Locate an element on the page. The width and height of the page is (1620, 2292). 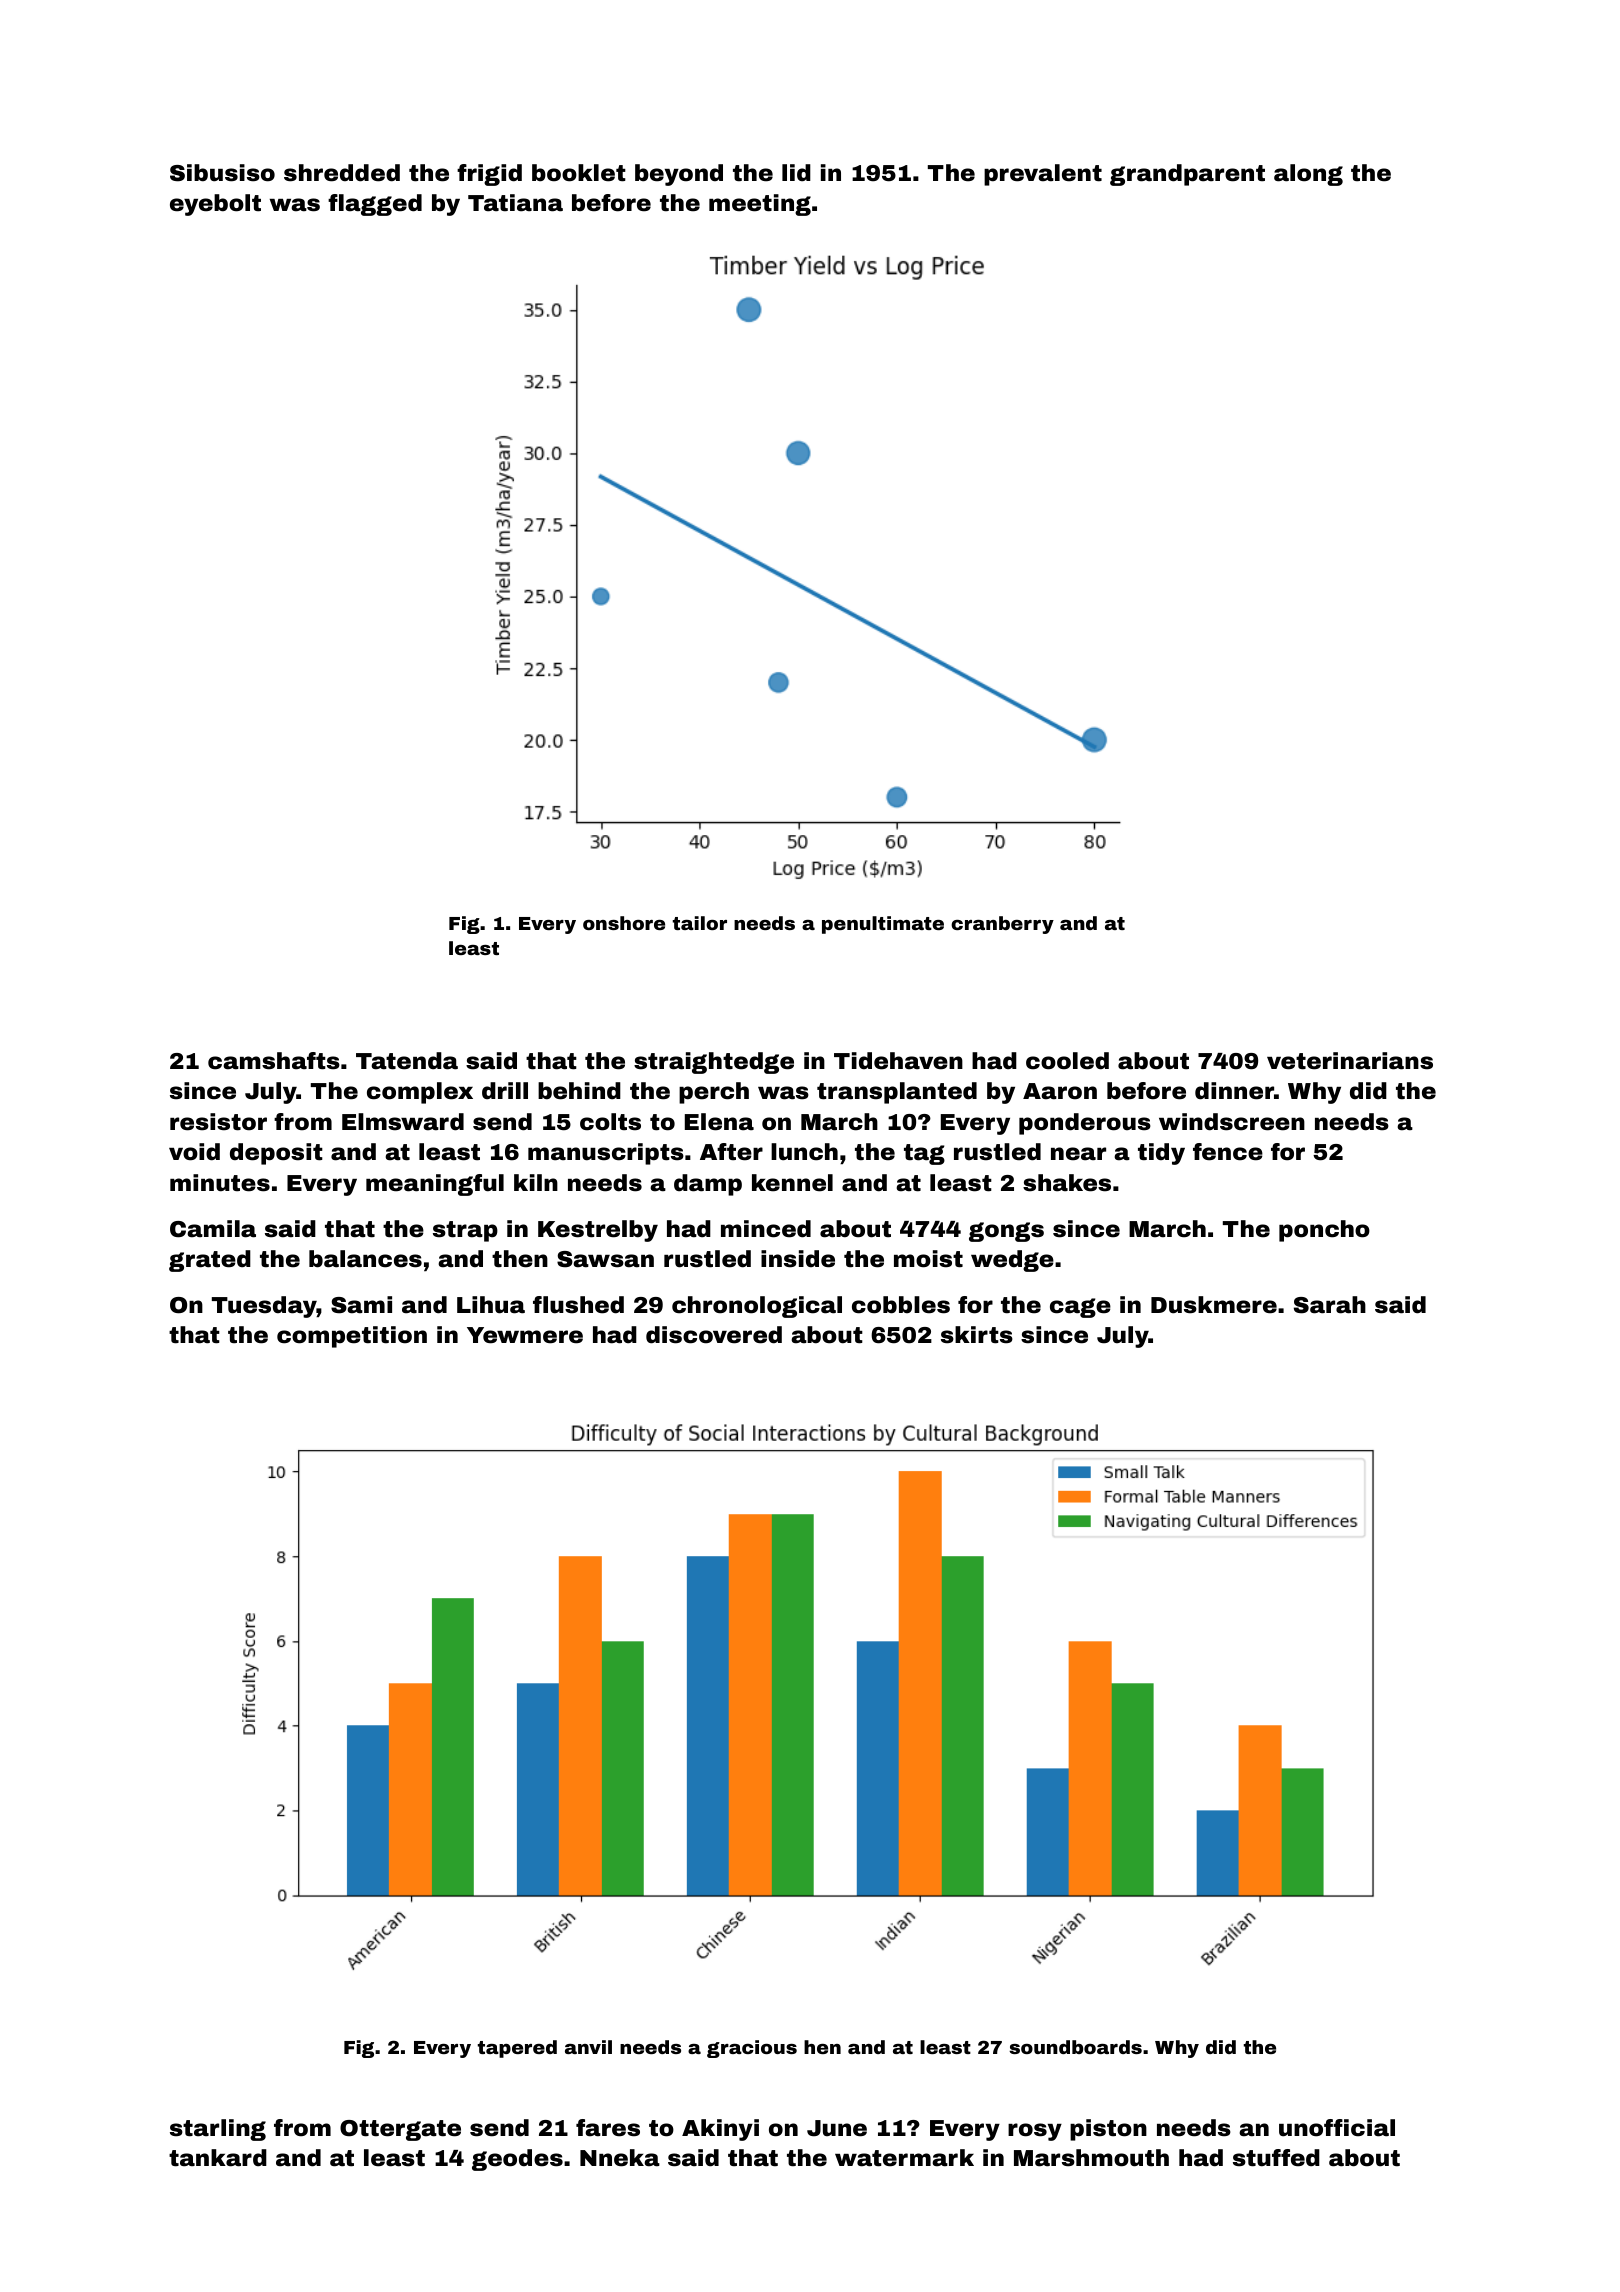
along is located at coordinates (1308, 175).
